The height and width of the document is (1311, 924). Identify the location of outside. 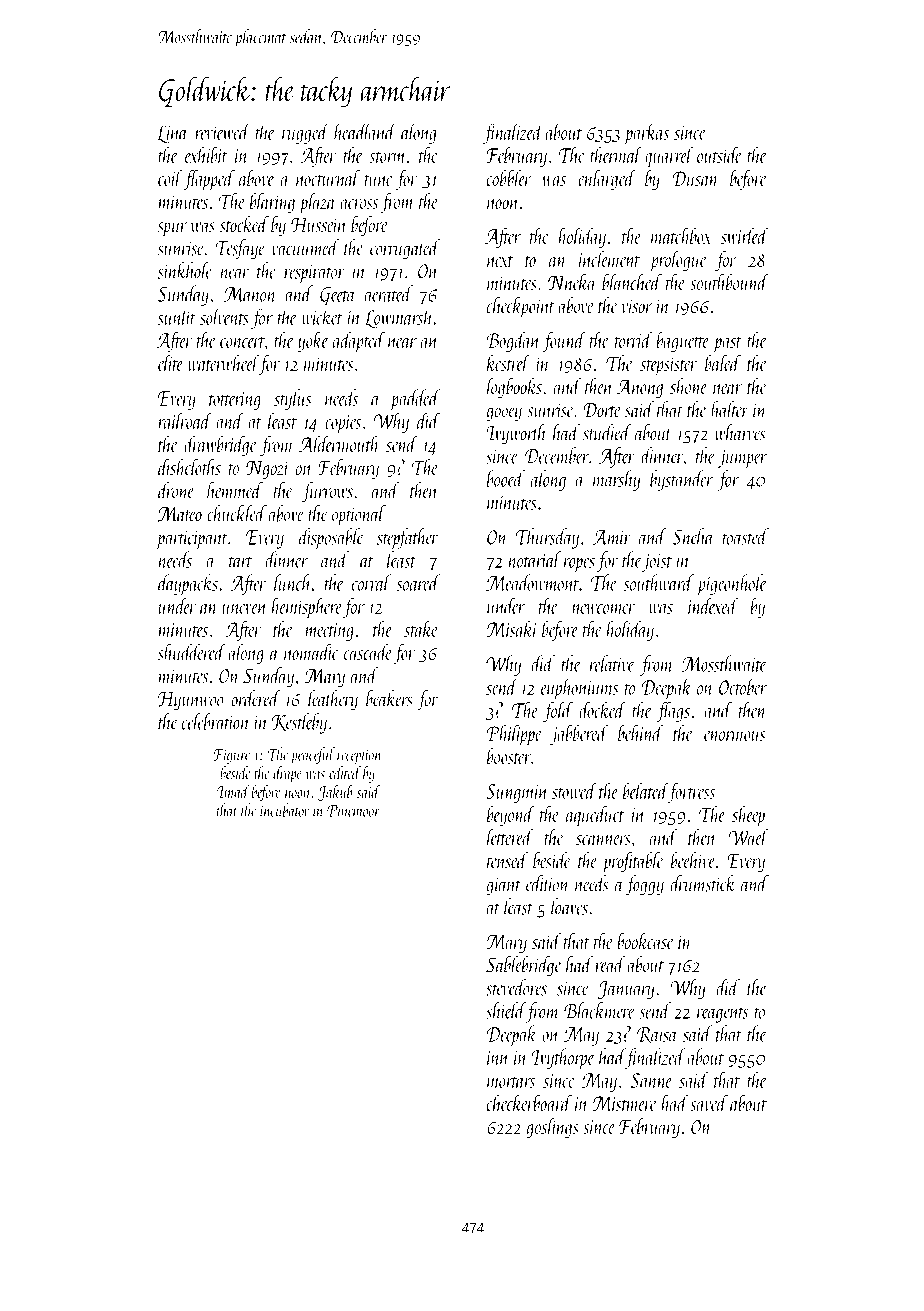
(719, 154).
